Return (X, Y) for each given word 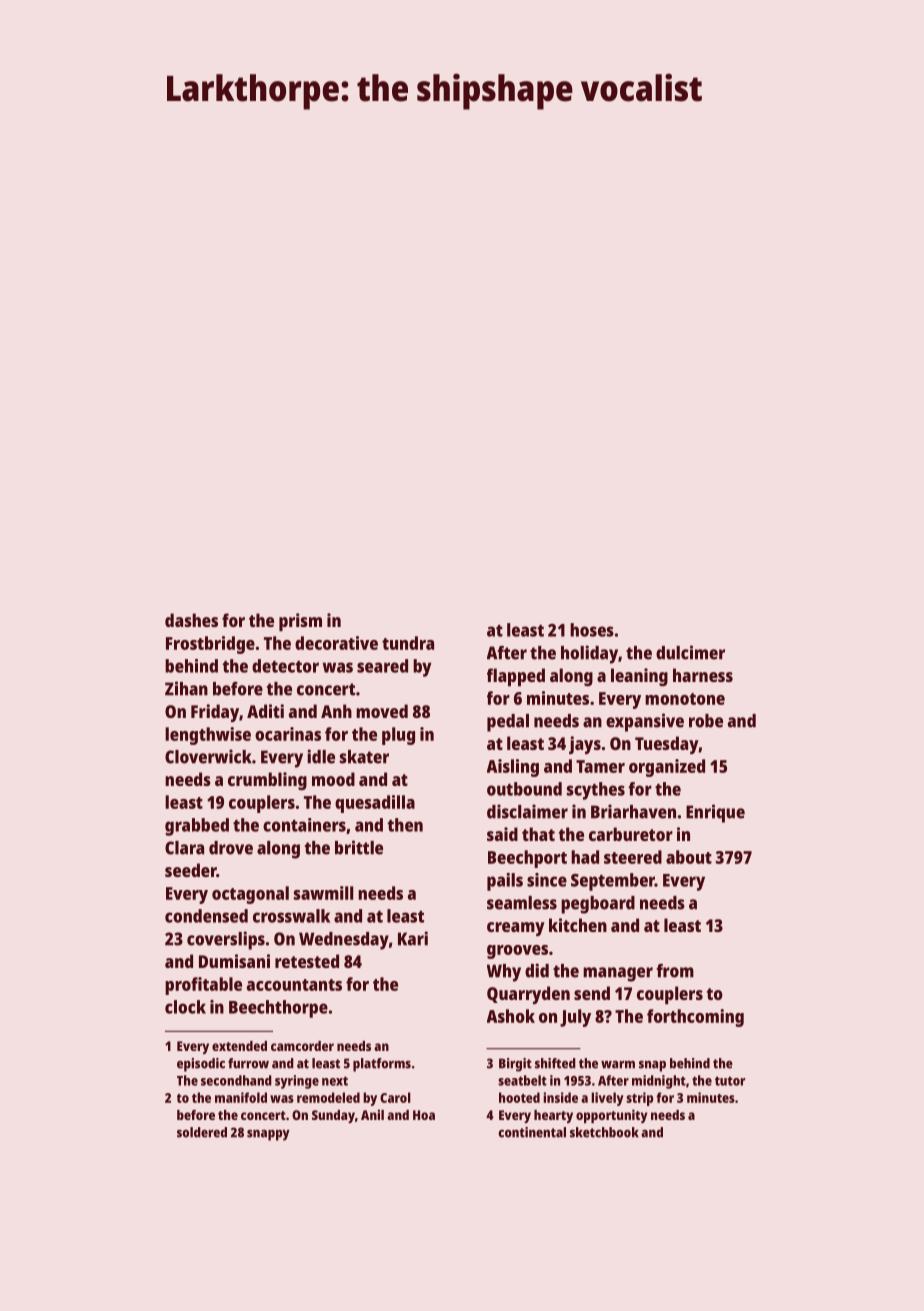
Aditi (265, 711)
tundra (408, 643)
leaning (639, 677)
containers (304, 825)
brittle (359, 847)
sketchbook (604, 1132)
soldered (202, 1132)
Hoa (424, 1115)
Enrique (715, 813)
